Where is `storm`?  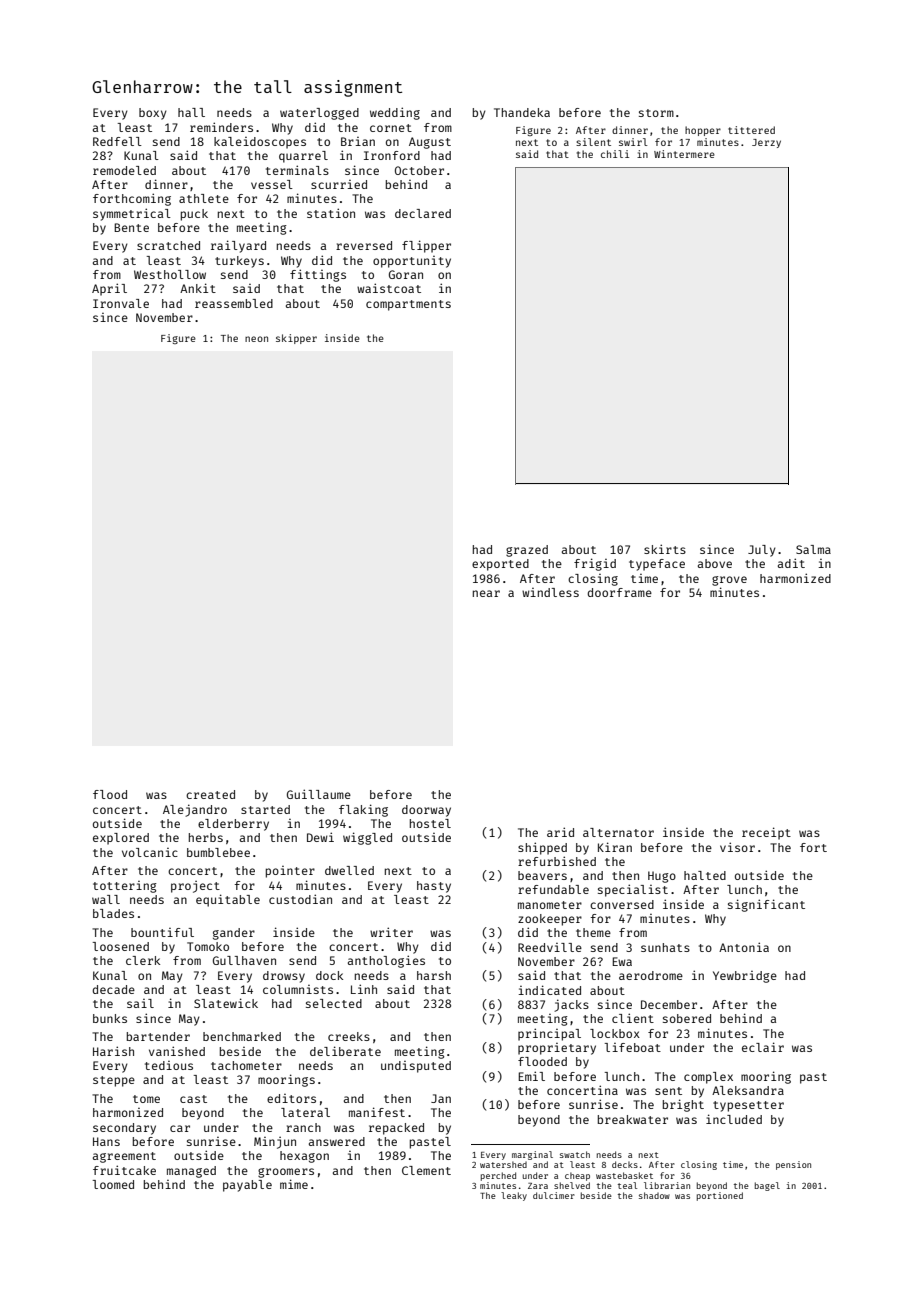
storm is located at coordinates (656, 113).
